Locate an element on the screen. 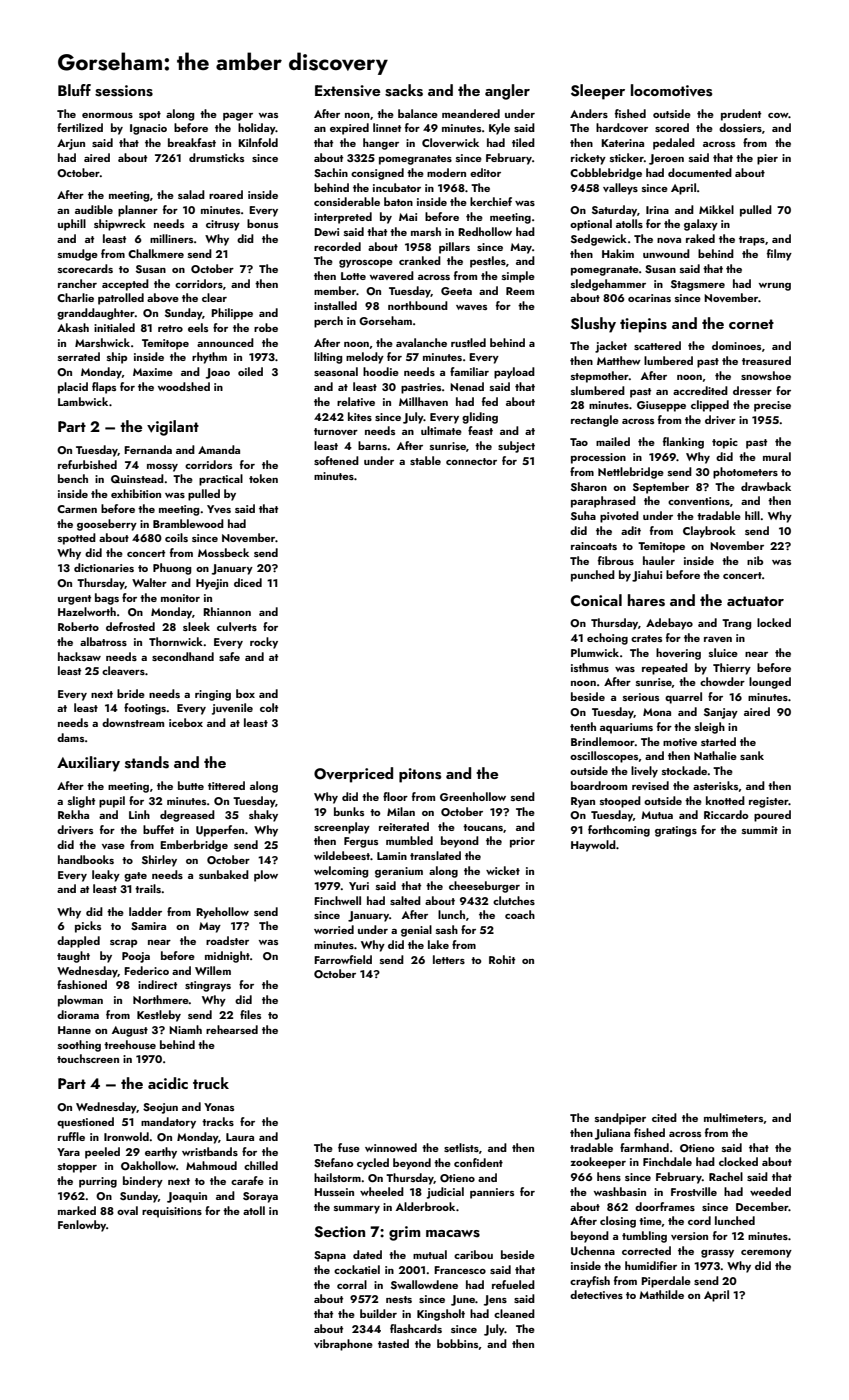  letters is located at coordinates (449, 959).
